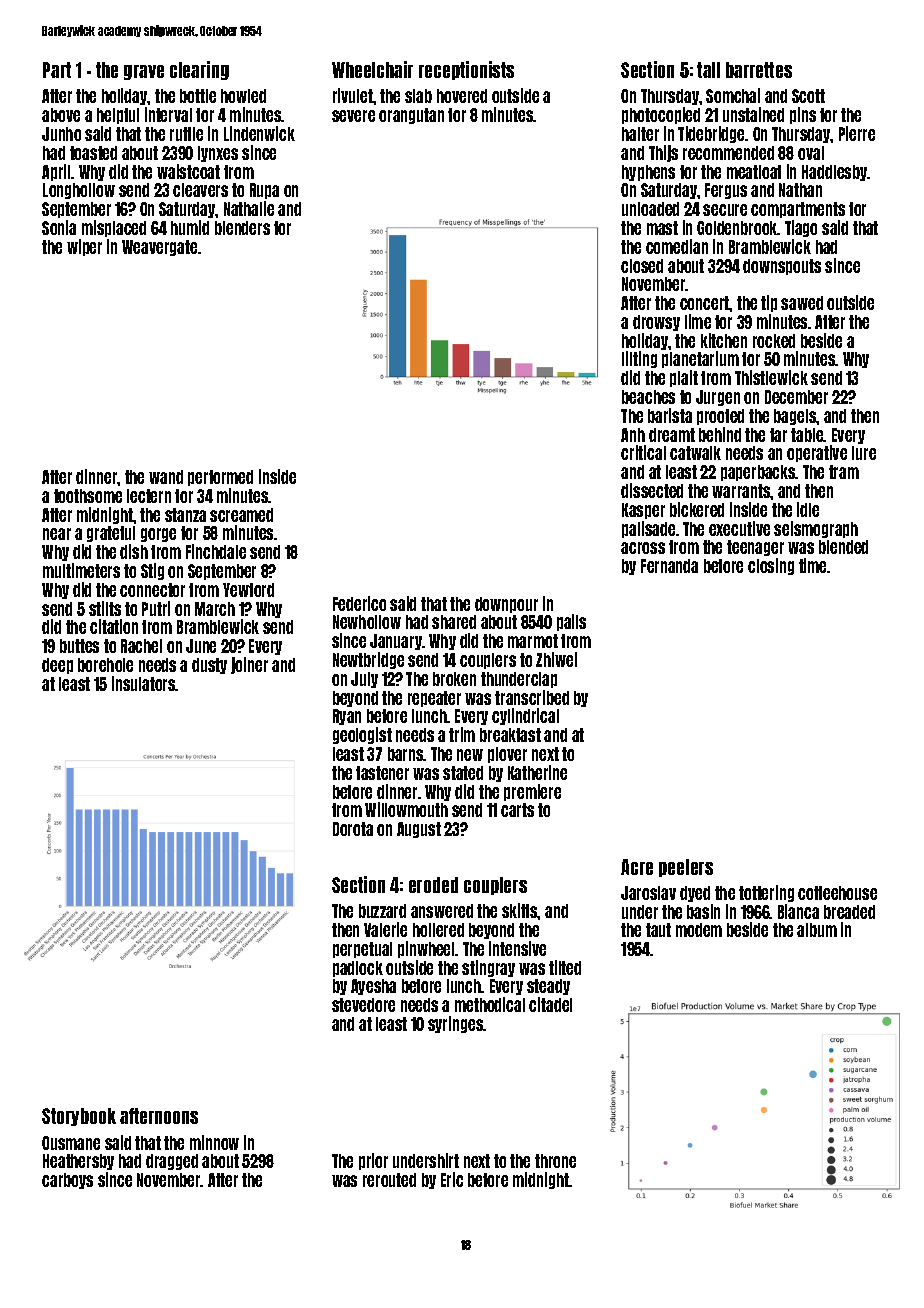 The height and width of the screenshot is (1308, 924). What do you see at coordinates (214, 1142) in the screenshot?
I see `minnow` at bounding box center [214, 1142].
